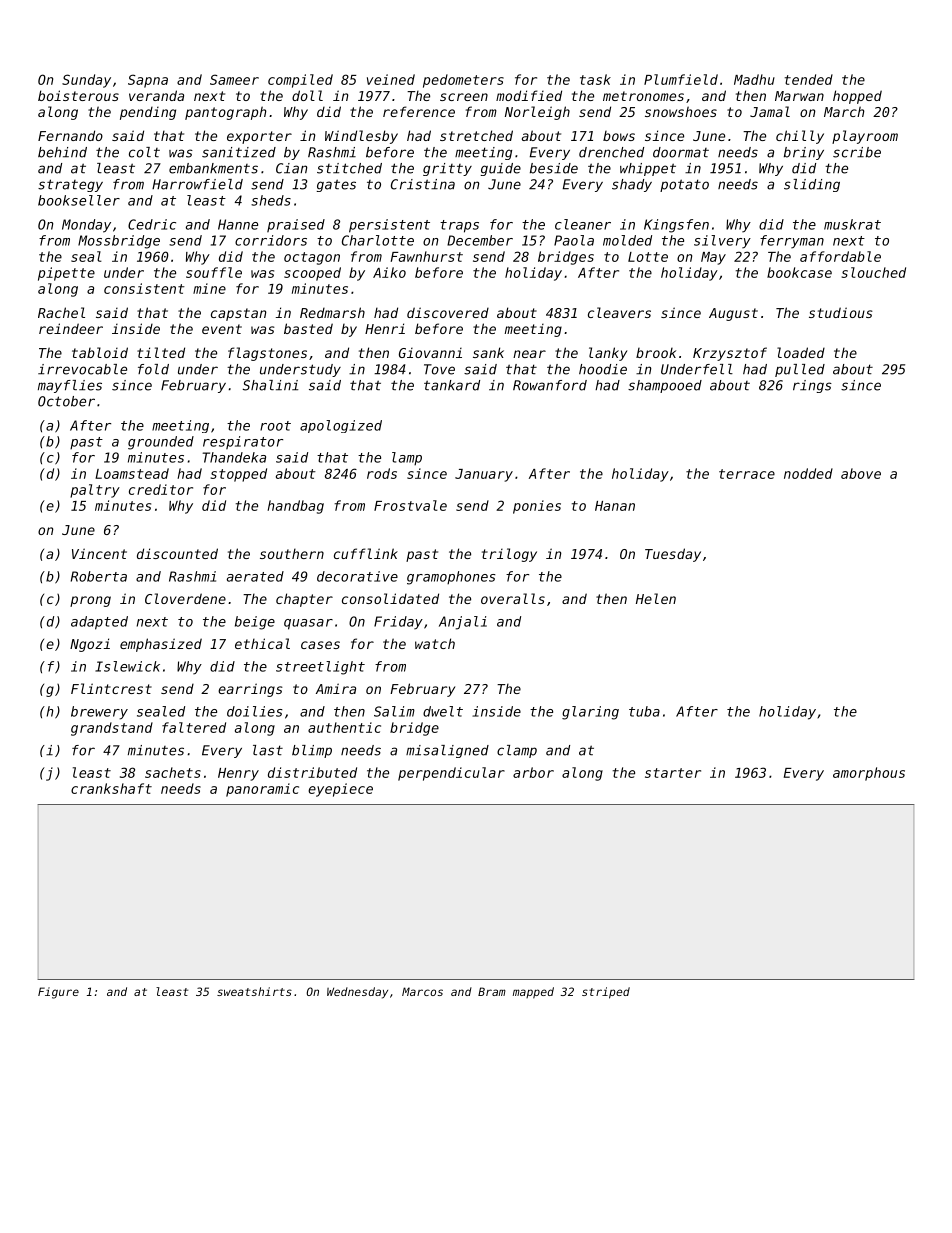 The image size is (952, 1233). I want to click on Ngozi, so click(90, 645).
